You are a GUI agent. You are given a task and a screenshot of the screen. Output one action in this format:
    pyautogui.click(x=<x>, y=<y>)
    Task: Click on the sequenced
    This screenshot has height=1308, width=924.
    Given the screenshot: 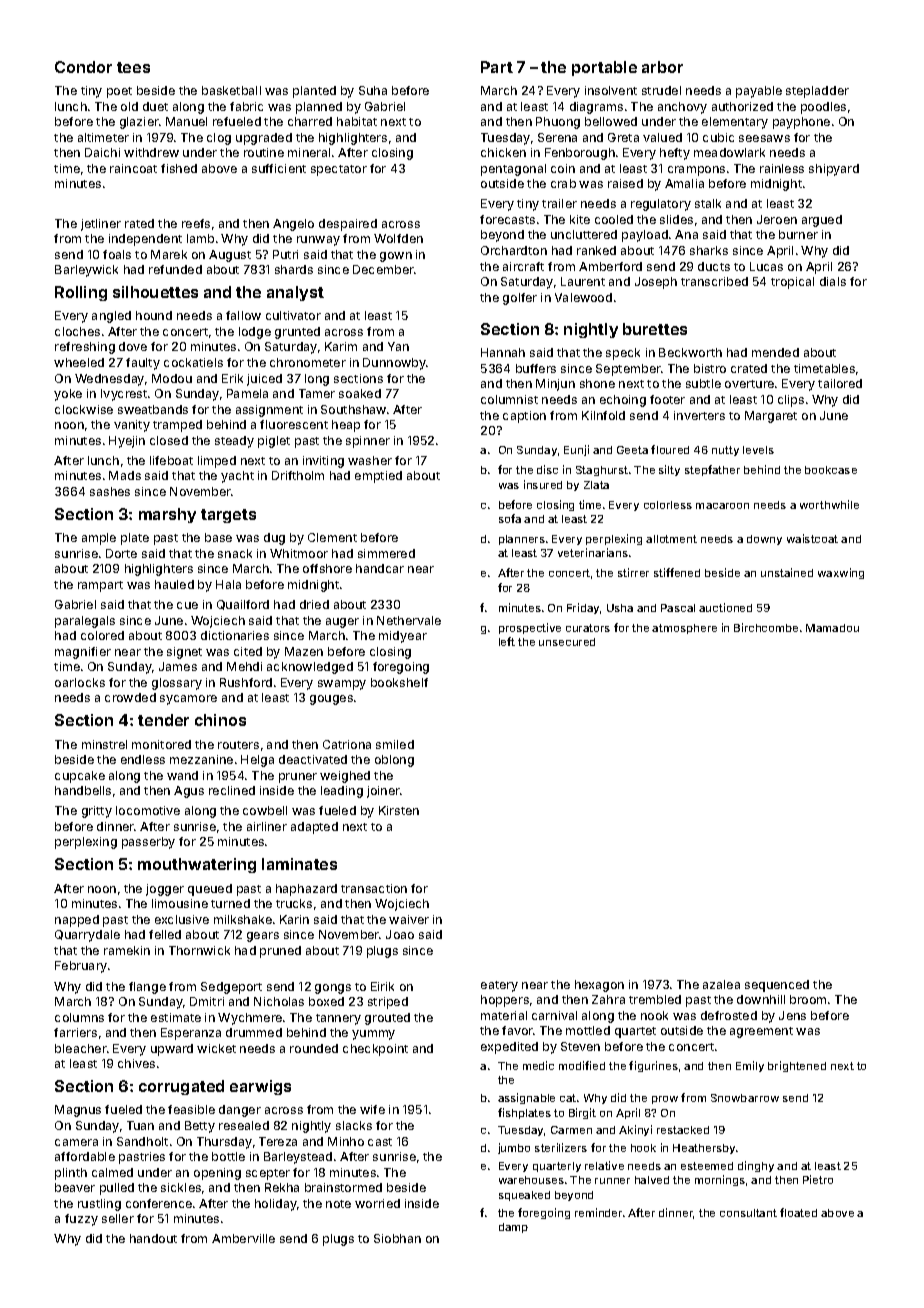 What is the action you would take?
    pyautogui.click(x=777, y=986)
